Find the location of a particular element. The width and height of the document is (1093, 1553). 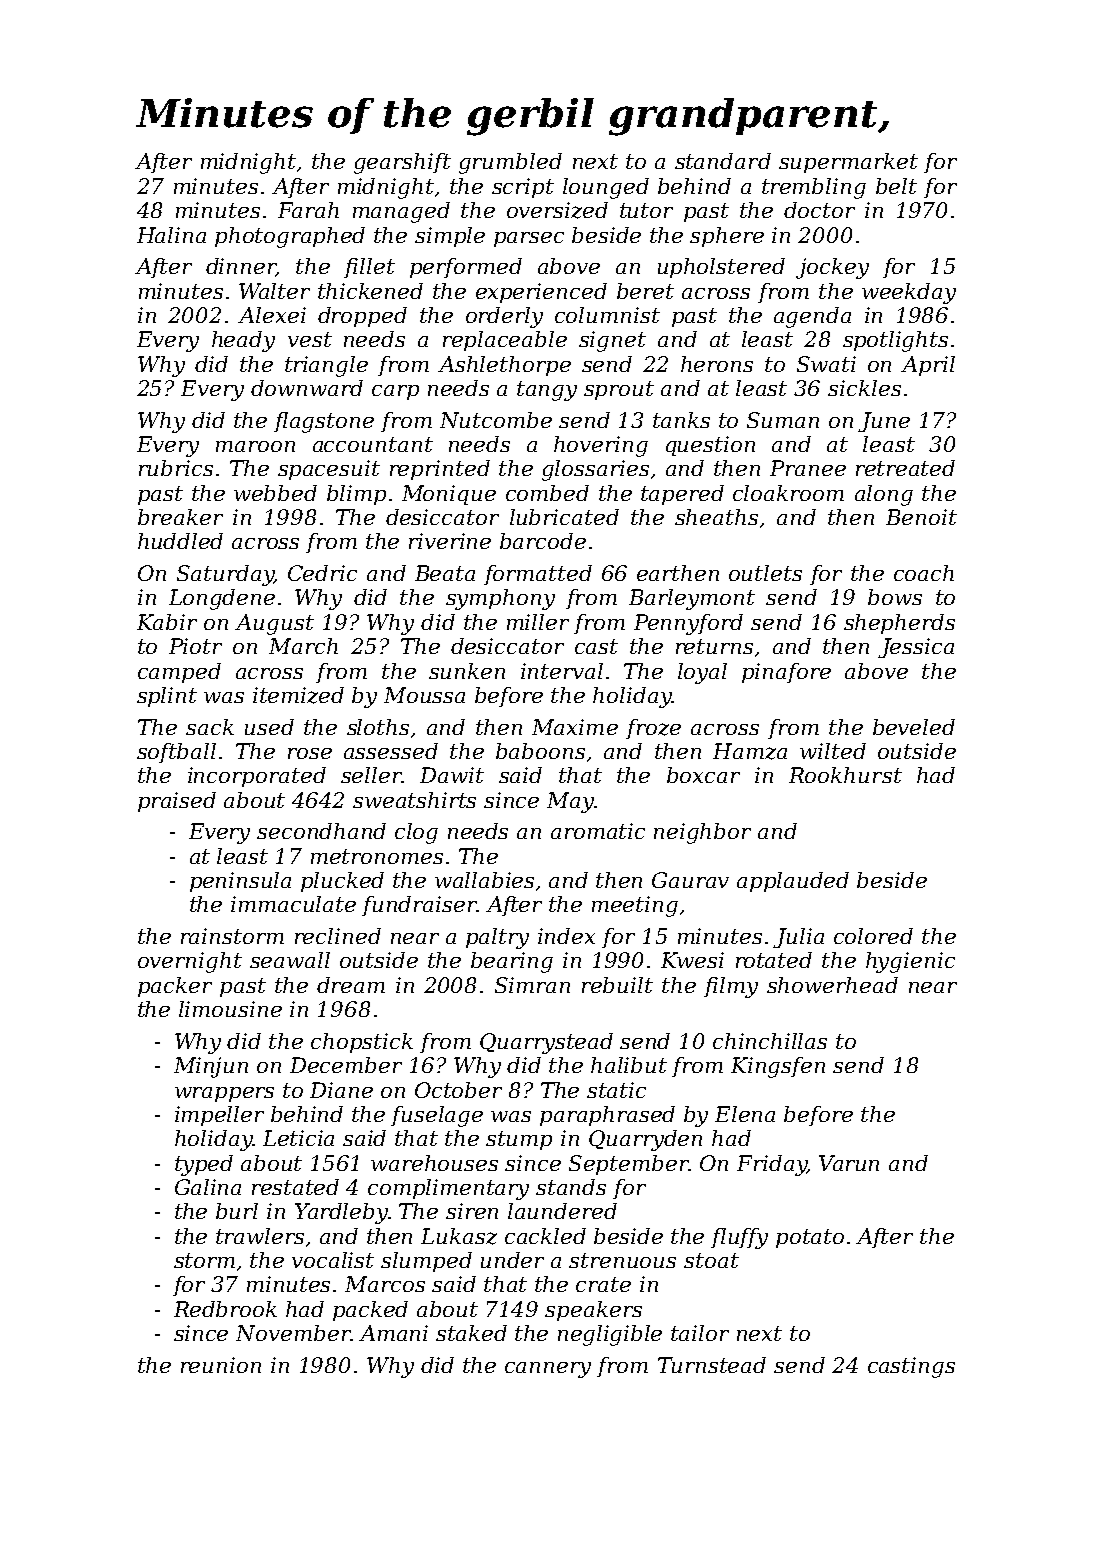

weekday is located at coordinates (909, 293).
